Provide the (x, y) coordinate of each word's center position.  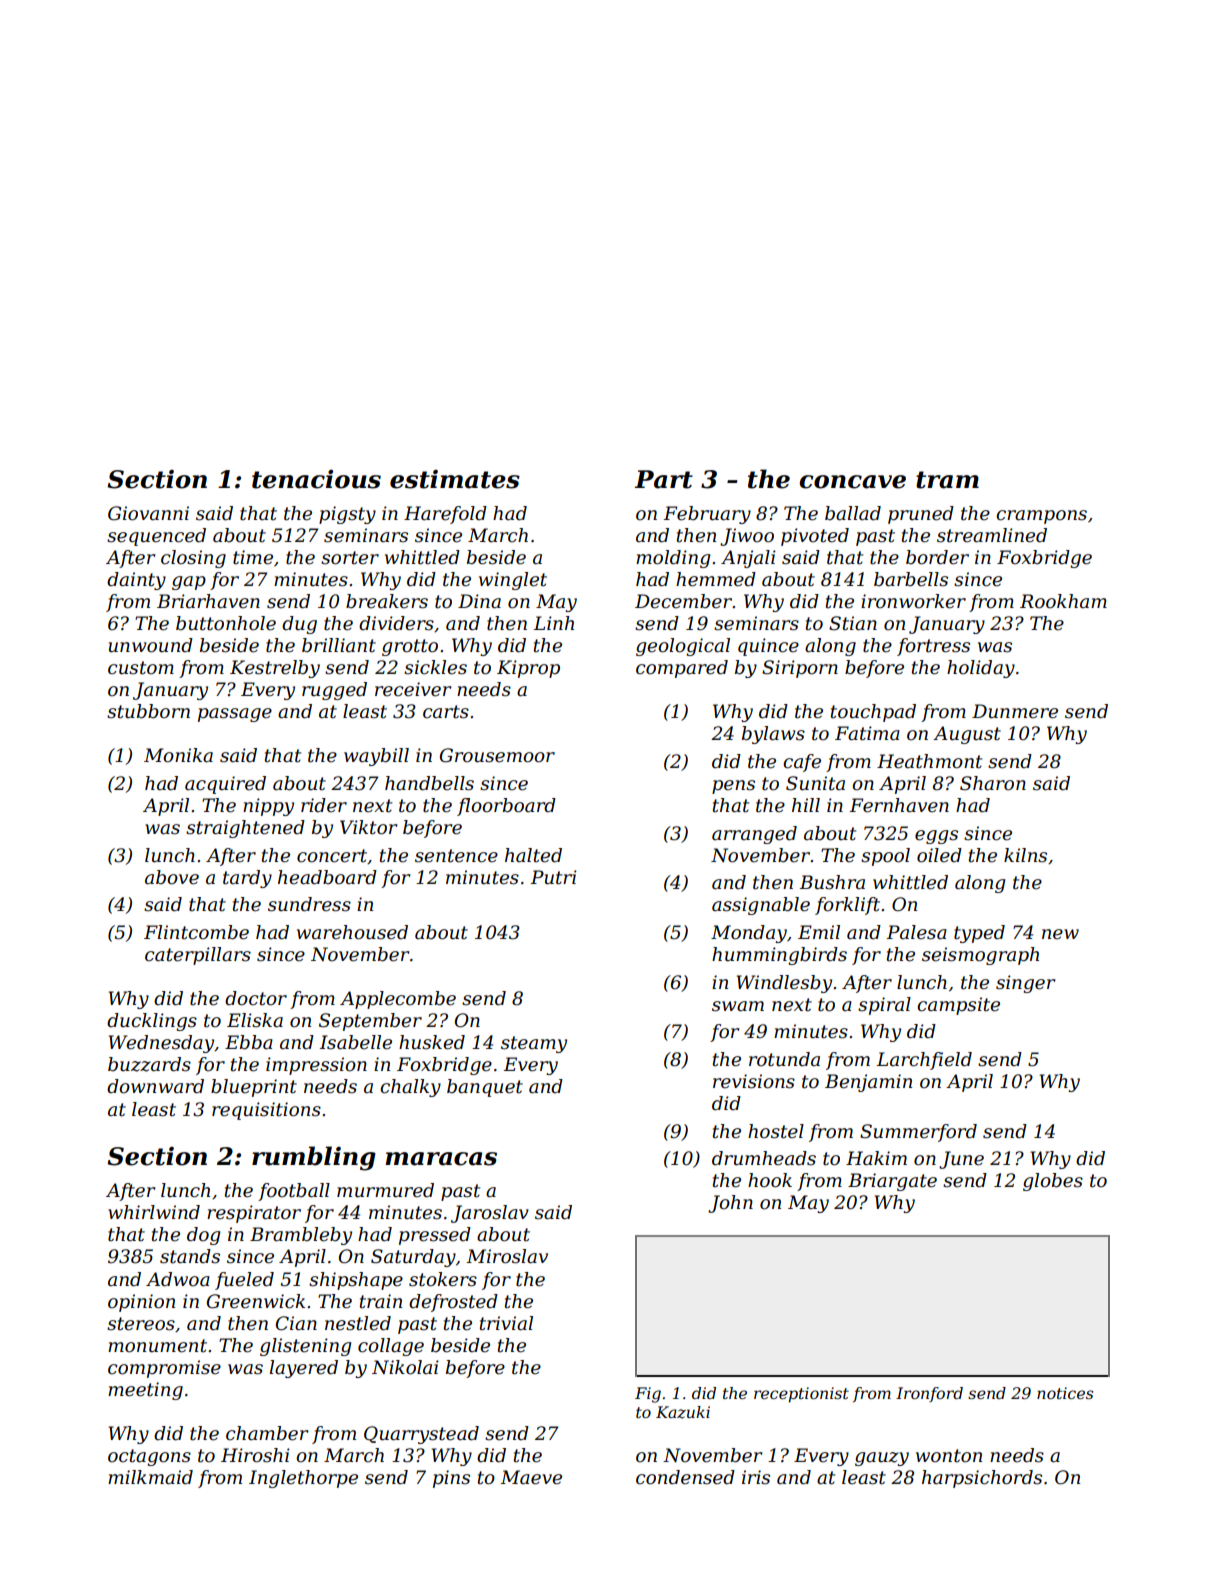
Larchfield (924, 1061)
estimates (455, 479)
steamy (534, 1044)
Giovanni (148, 513)
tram (947, 480)
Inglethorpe (303, 1479)
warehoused (352, 932)
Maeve (531, 1477)
